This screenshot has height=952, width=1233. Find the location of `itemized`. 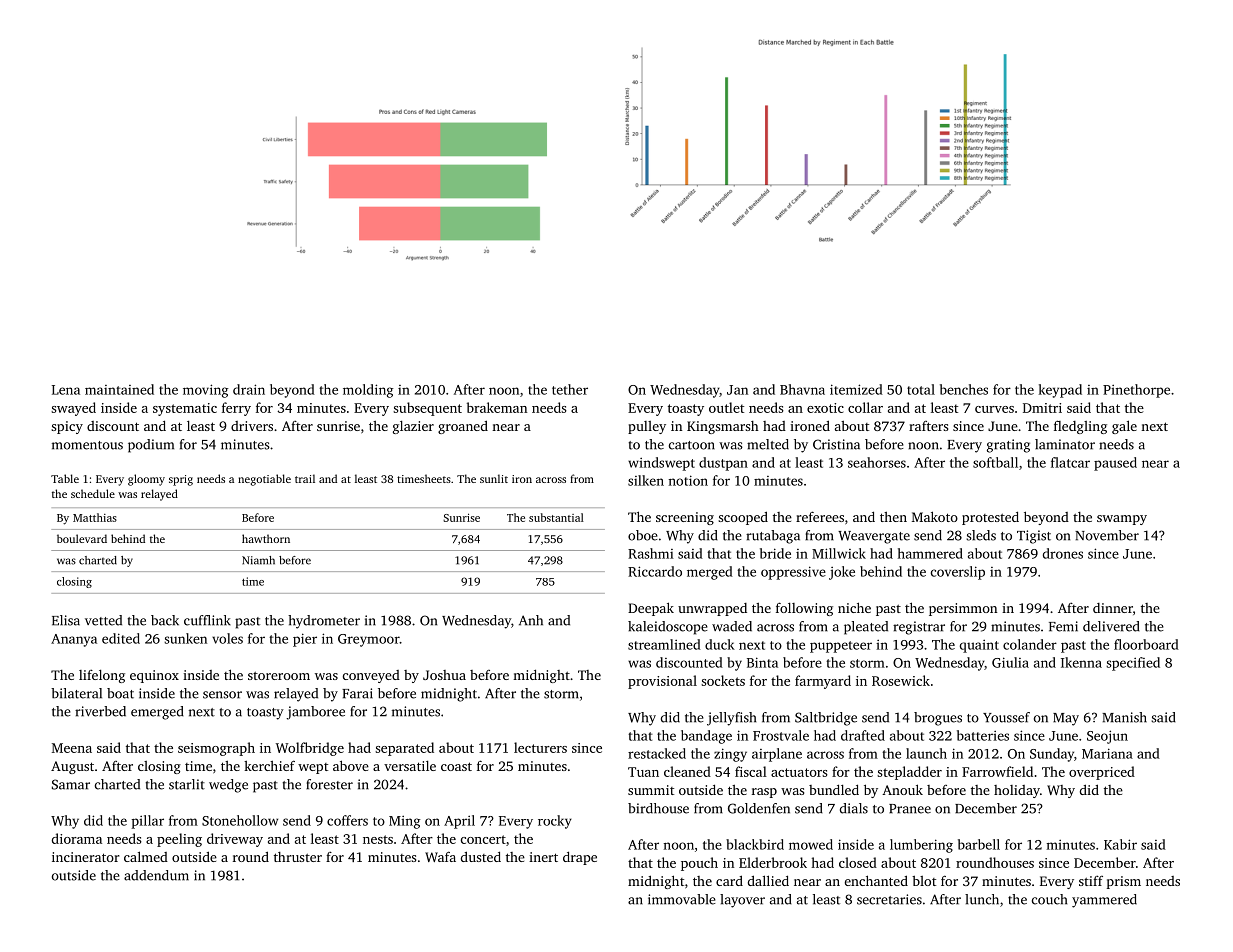

itemized is located at coordinates (856, 389).
